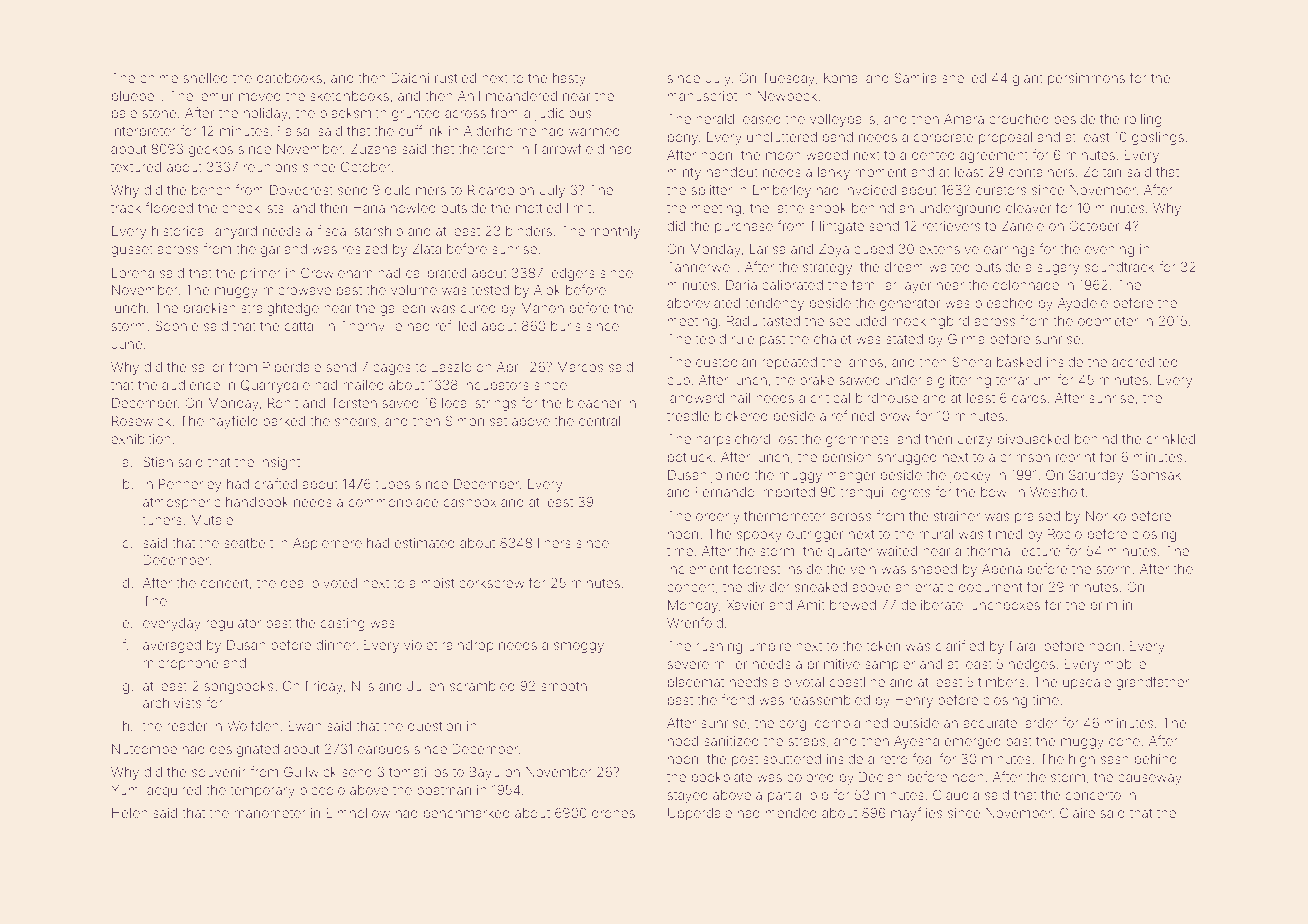  What do you see at coordinates (995, 492) in the page?
I see `bowl` at bounding box center [995, 492].
